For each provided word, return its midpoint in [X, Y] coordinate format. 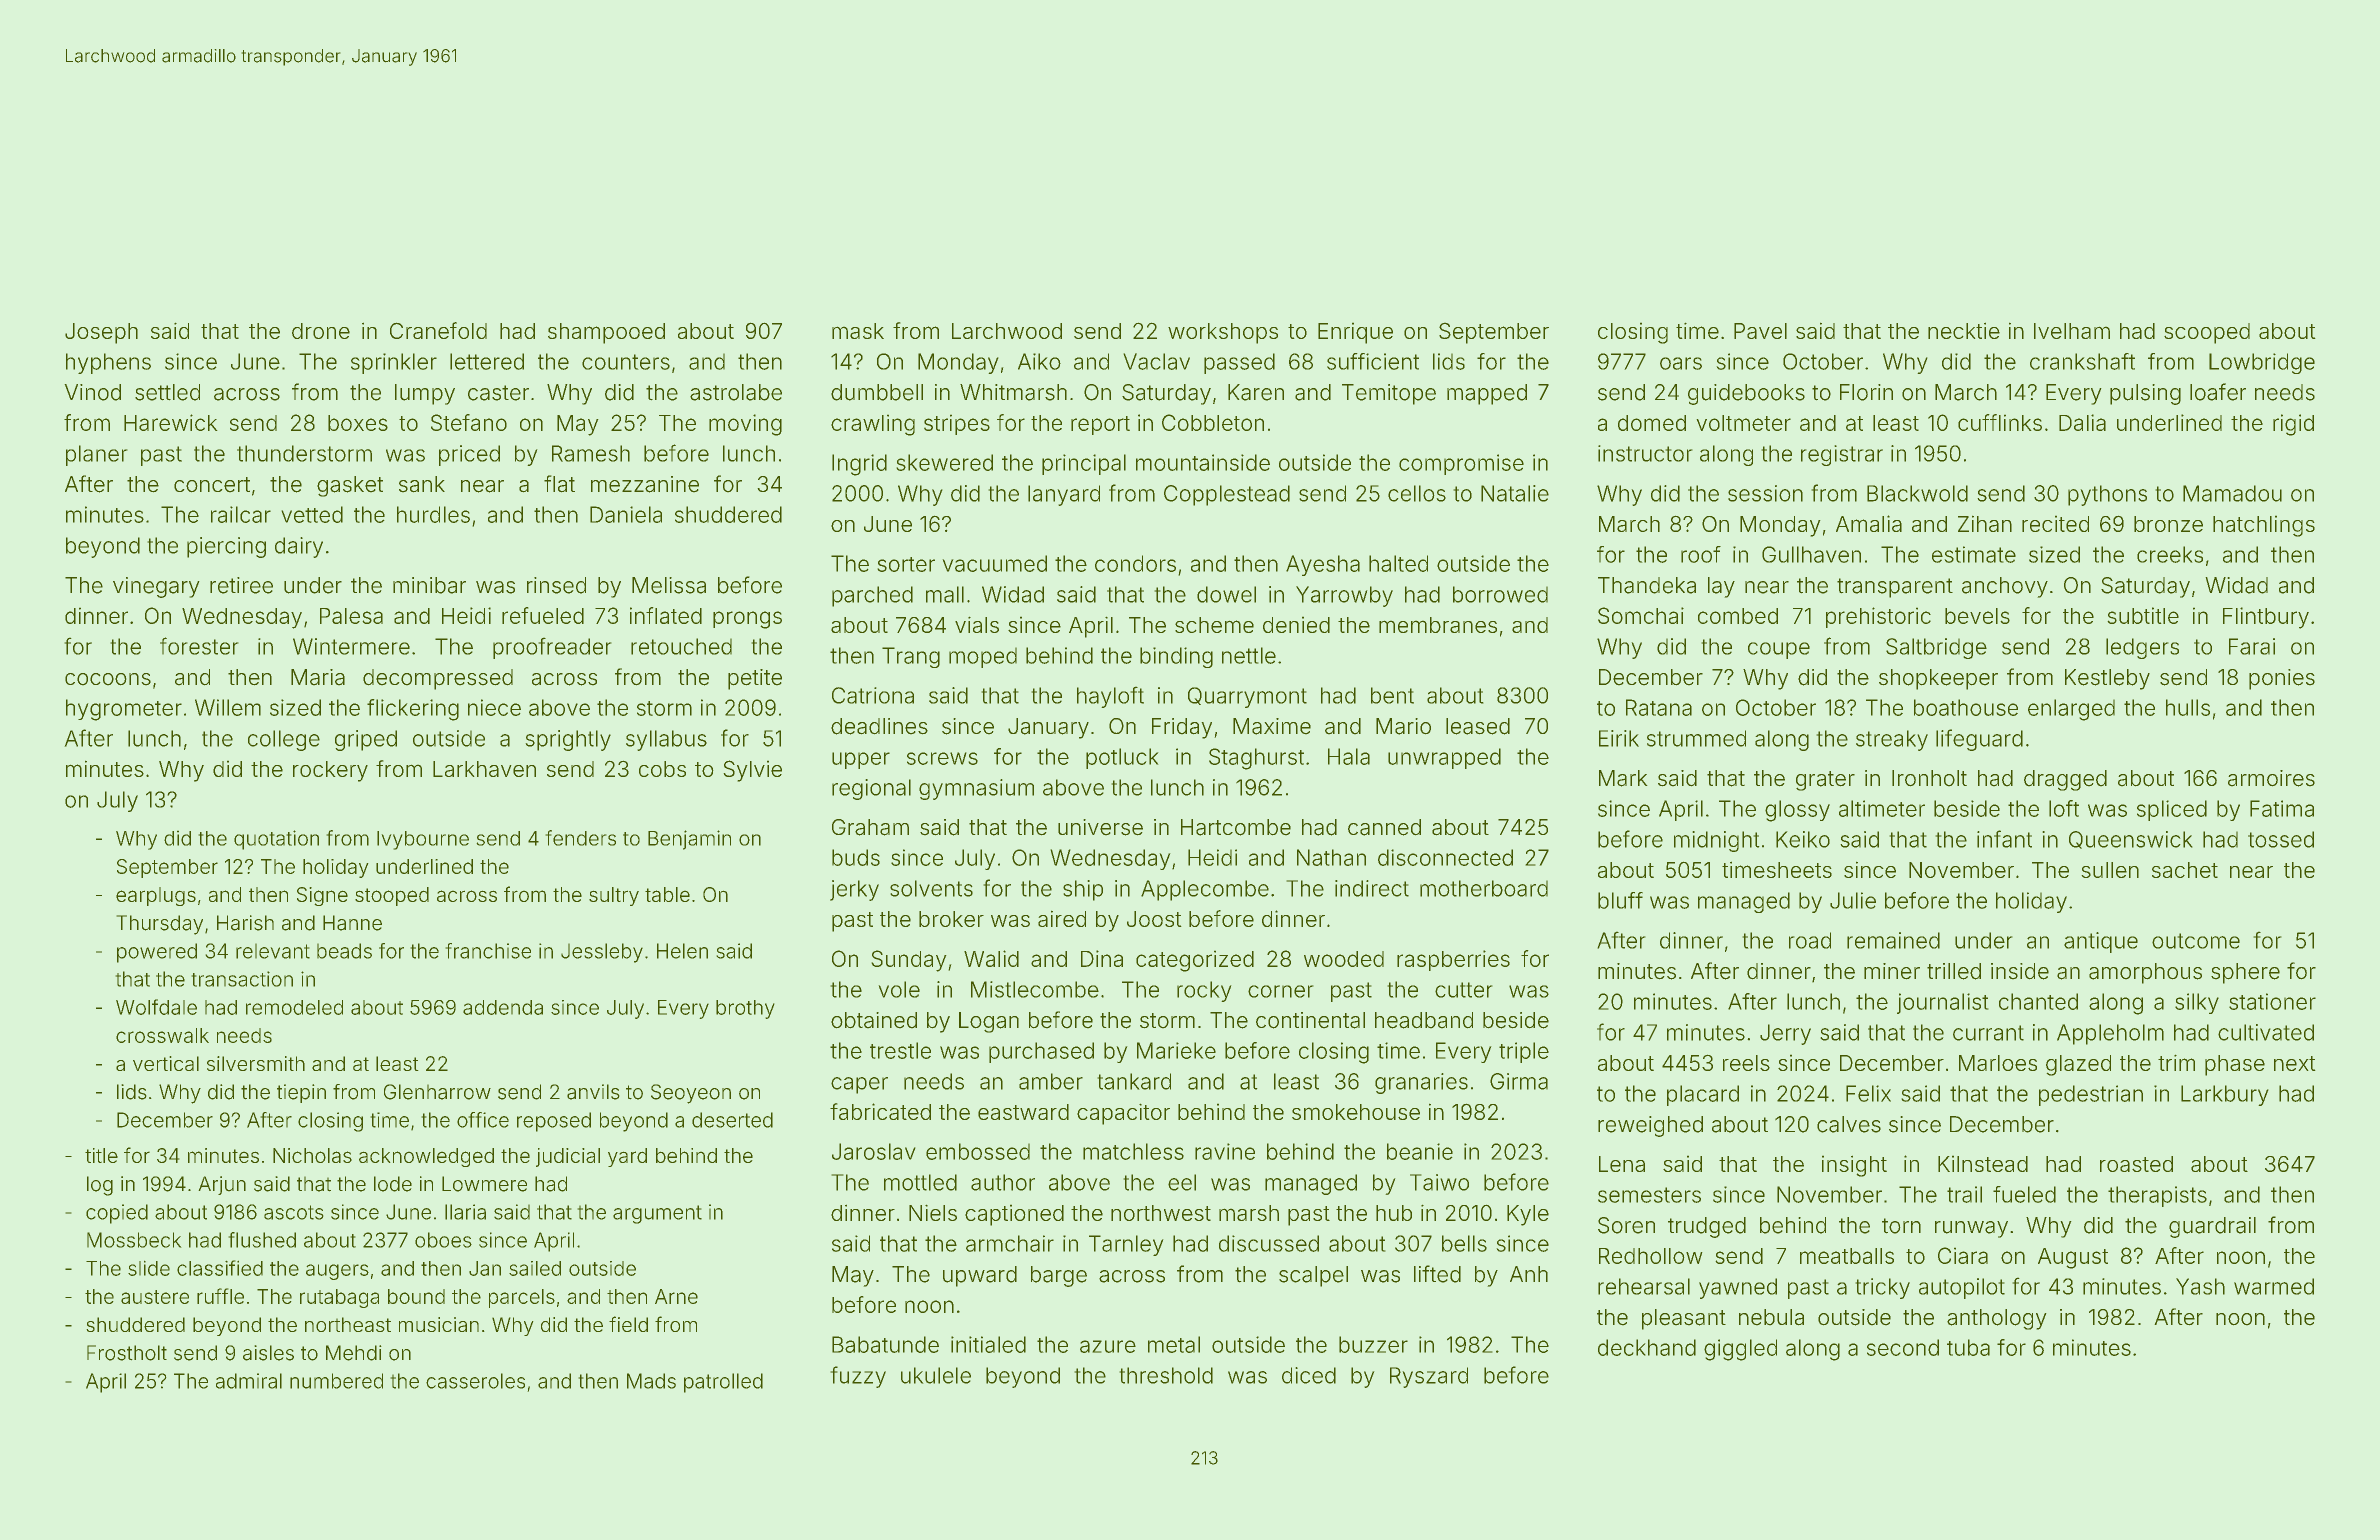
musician [439, 1324]
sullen [2110, 870]
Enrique [1355, 333]
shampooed [606, 333]
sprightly [568, 740]
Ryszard [1429, 1377]
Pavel [1760, 331]
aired [1062, 918]
